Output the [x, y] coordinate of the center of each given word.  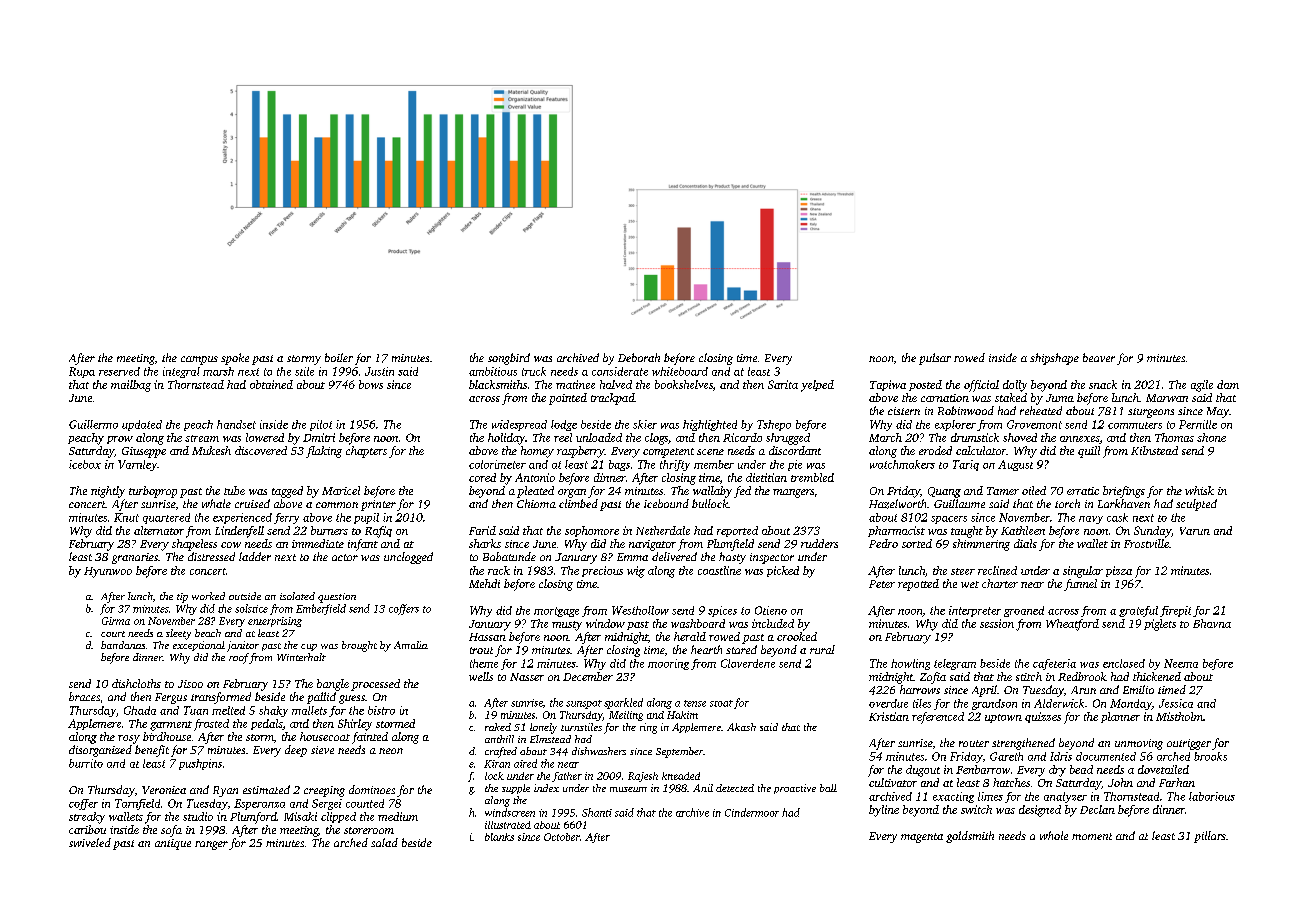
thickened [1157, 676]
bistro [381, 710]
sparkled [623, 703]
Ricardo [742, 437]
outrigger [1189, 744]
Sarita [783, 384]
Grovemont [1034, 424]
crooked [797, 636]
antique [173, 844]
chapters [366, 452]
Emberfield [321, 609]
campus [199, 360]
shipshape [1054, 359]
